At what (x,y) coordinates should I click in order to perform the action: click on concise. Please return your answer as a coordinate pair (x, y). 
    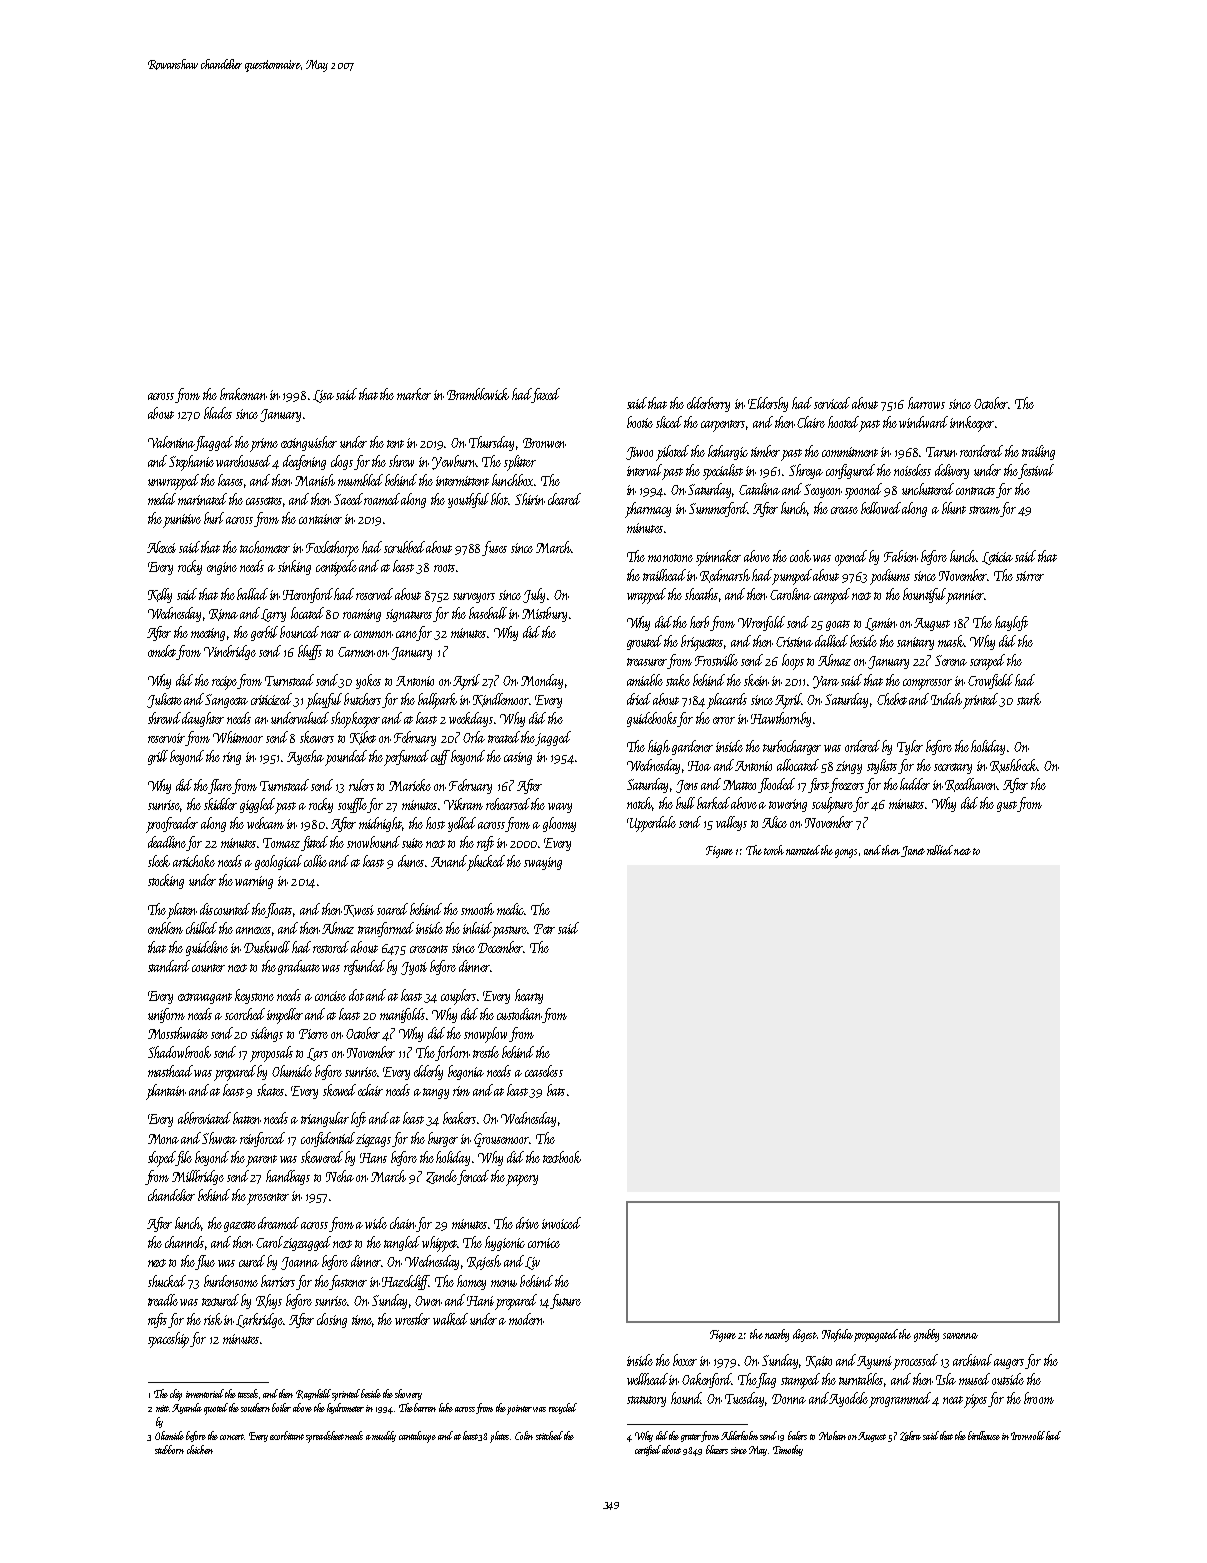
    Looking at the image, I should click on (330, 996).
